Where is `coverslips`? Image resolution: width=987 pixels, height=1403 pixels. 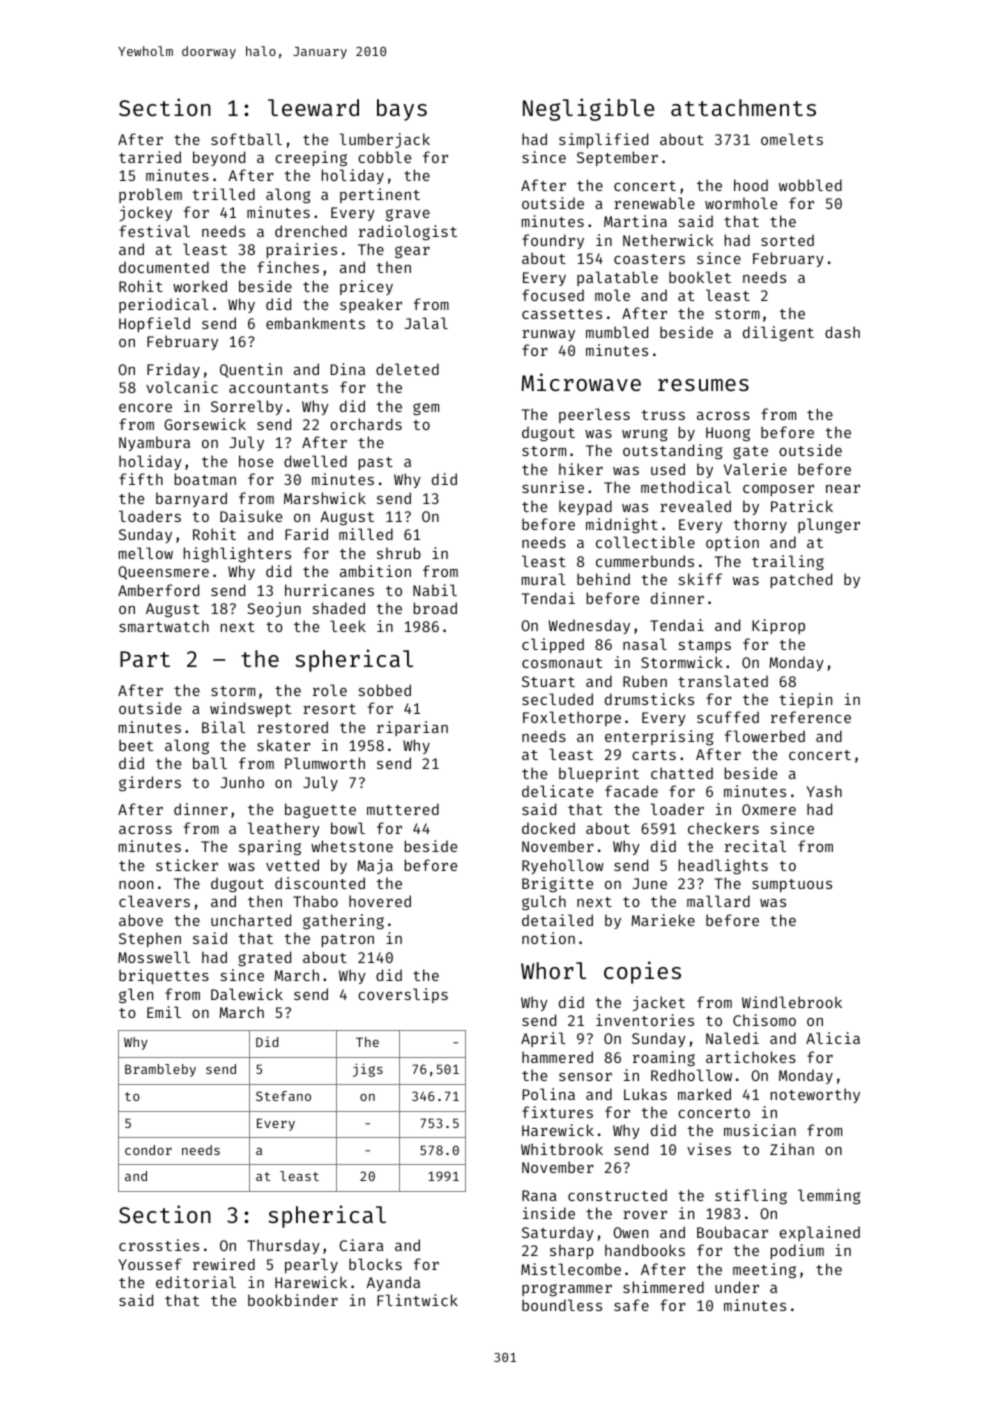
coverslips is located at coordinates (403, 995).
